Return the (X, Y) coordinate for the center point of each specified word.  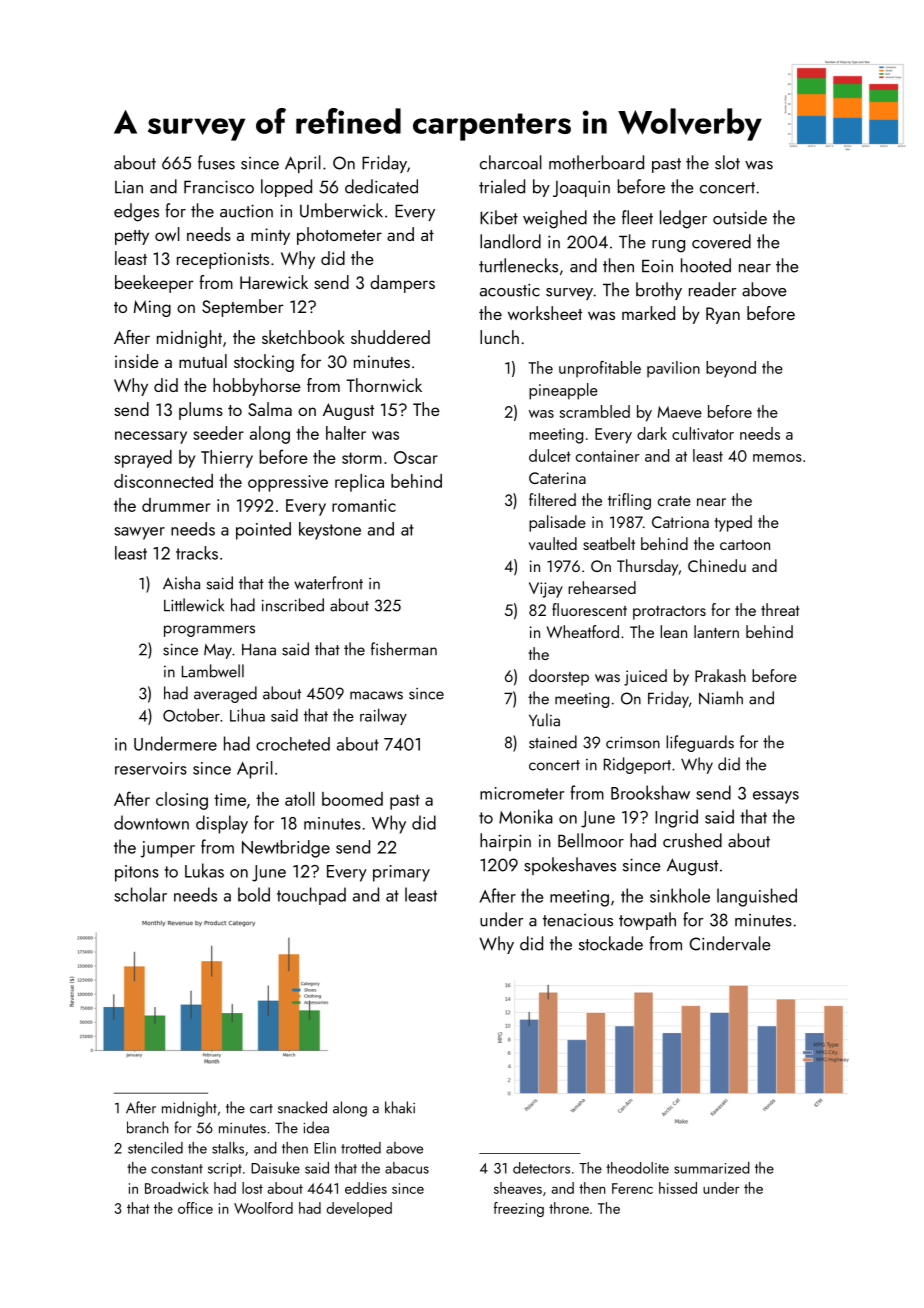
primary (401, 873)
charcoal (511, 162)
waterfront (328, 583)
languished (757, 897)
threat (780, 609)
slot (727, 162)
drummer (176, 505)
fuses (216, 162)
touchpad (311, 896)
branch (148, 1127)
